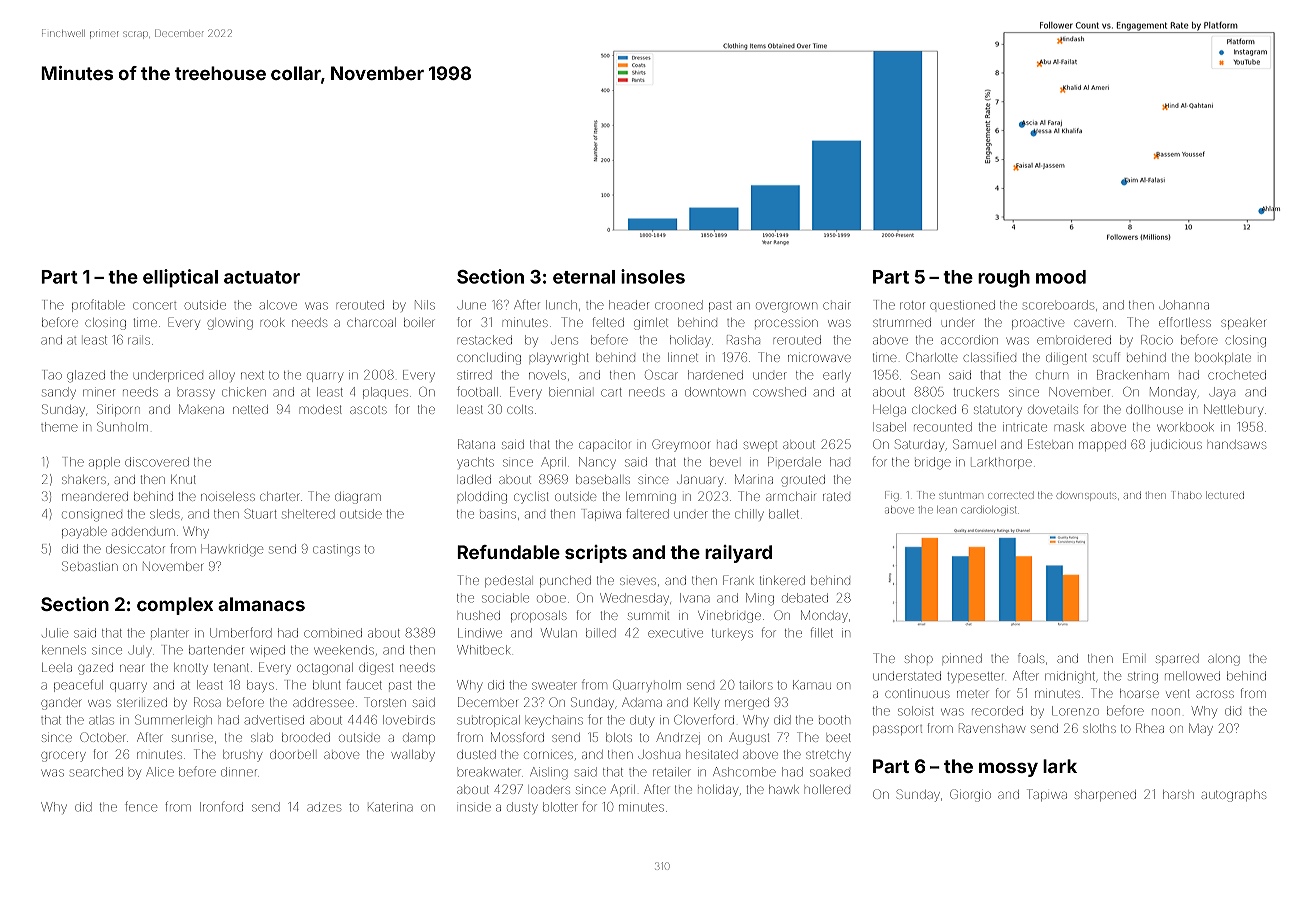  What do you see at coordinates (262, 277) in the document?
I see `actuator` at bounding box center [262, 277].
